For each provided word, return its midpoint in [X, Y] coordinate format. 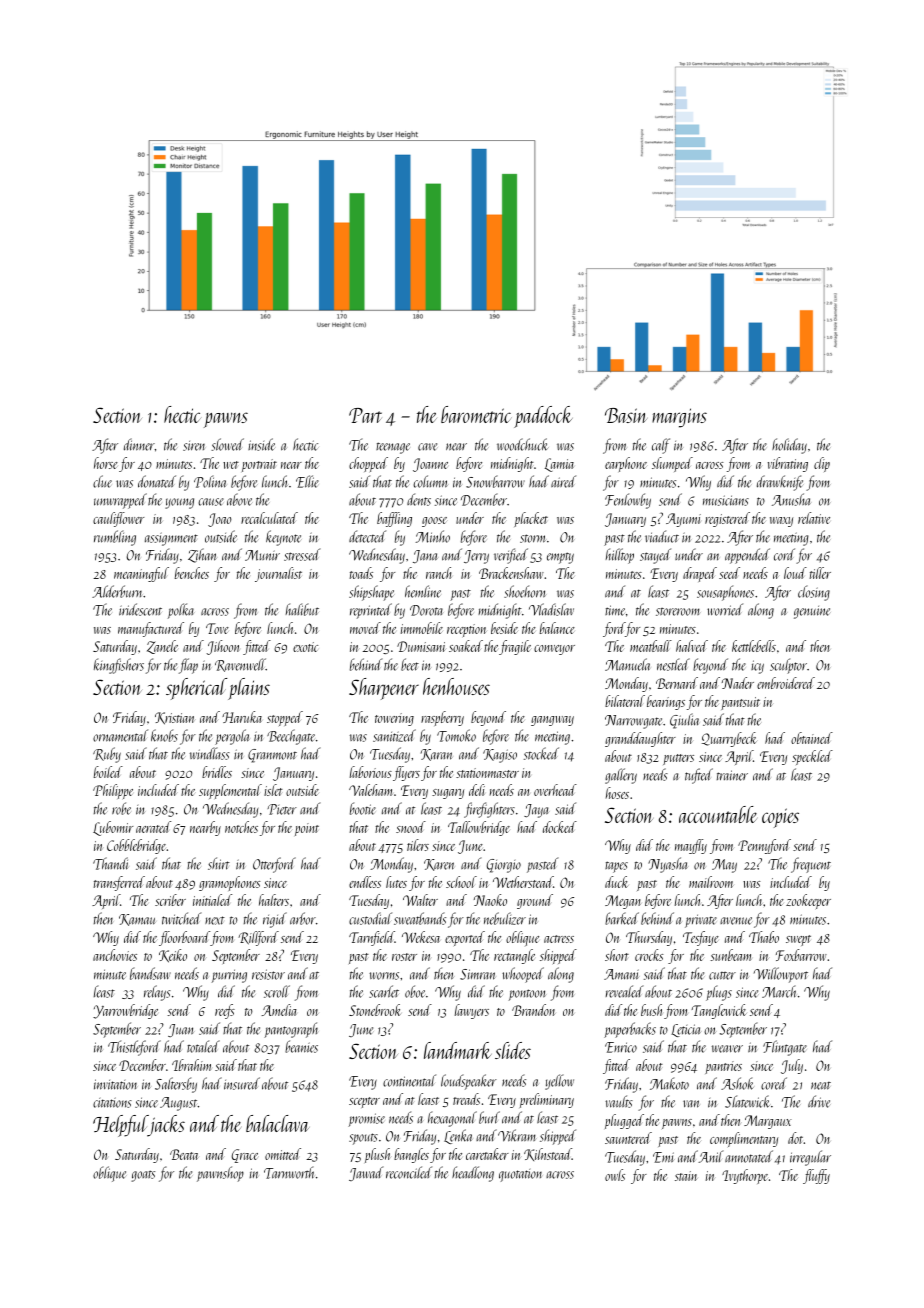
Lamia [559, 465]
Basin [626, 415]
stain [686, 1176]
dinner [139, 444]
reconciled [409, 1172]
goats [143, 1176]
